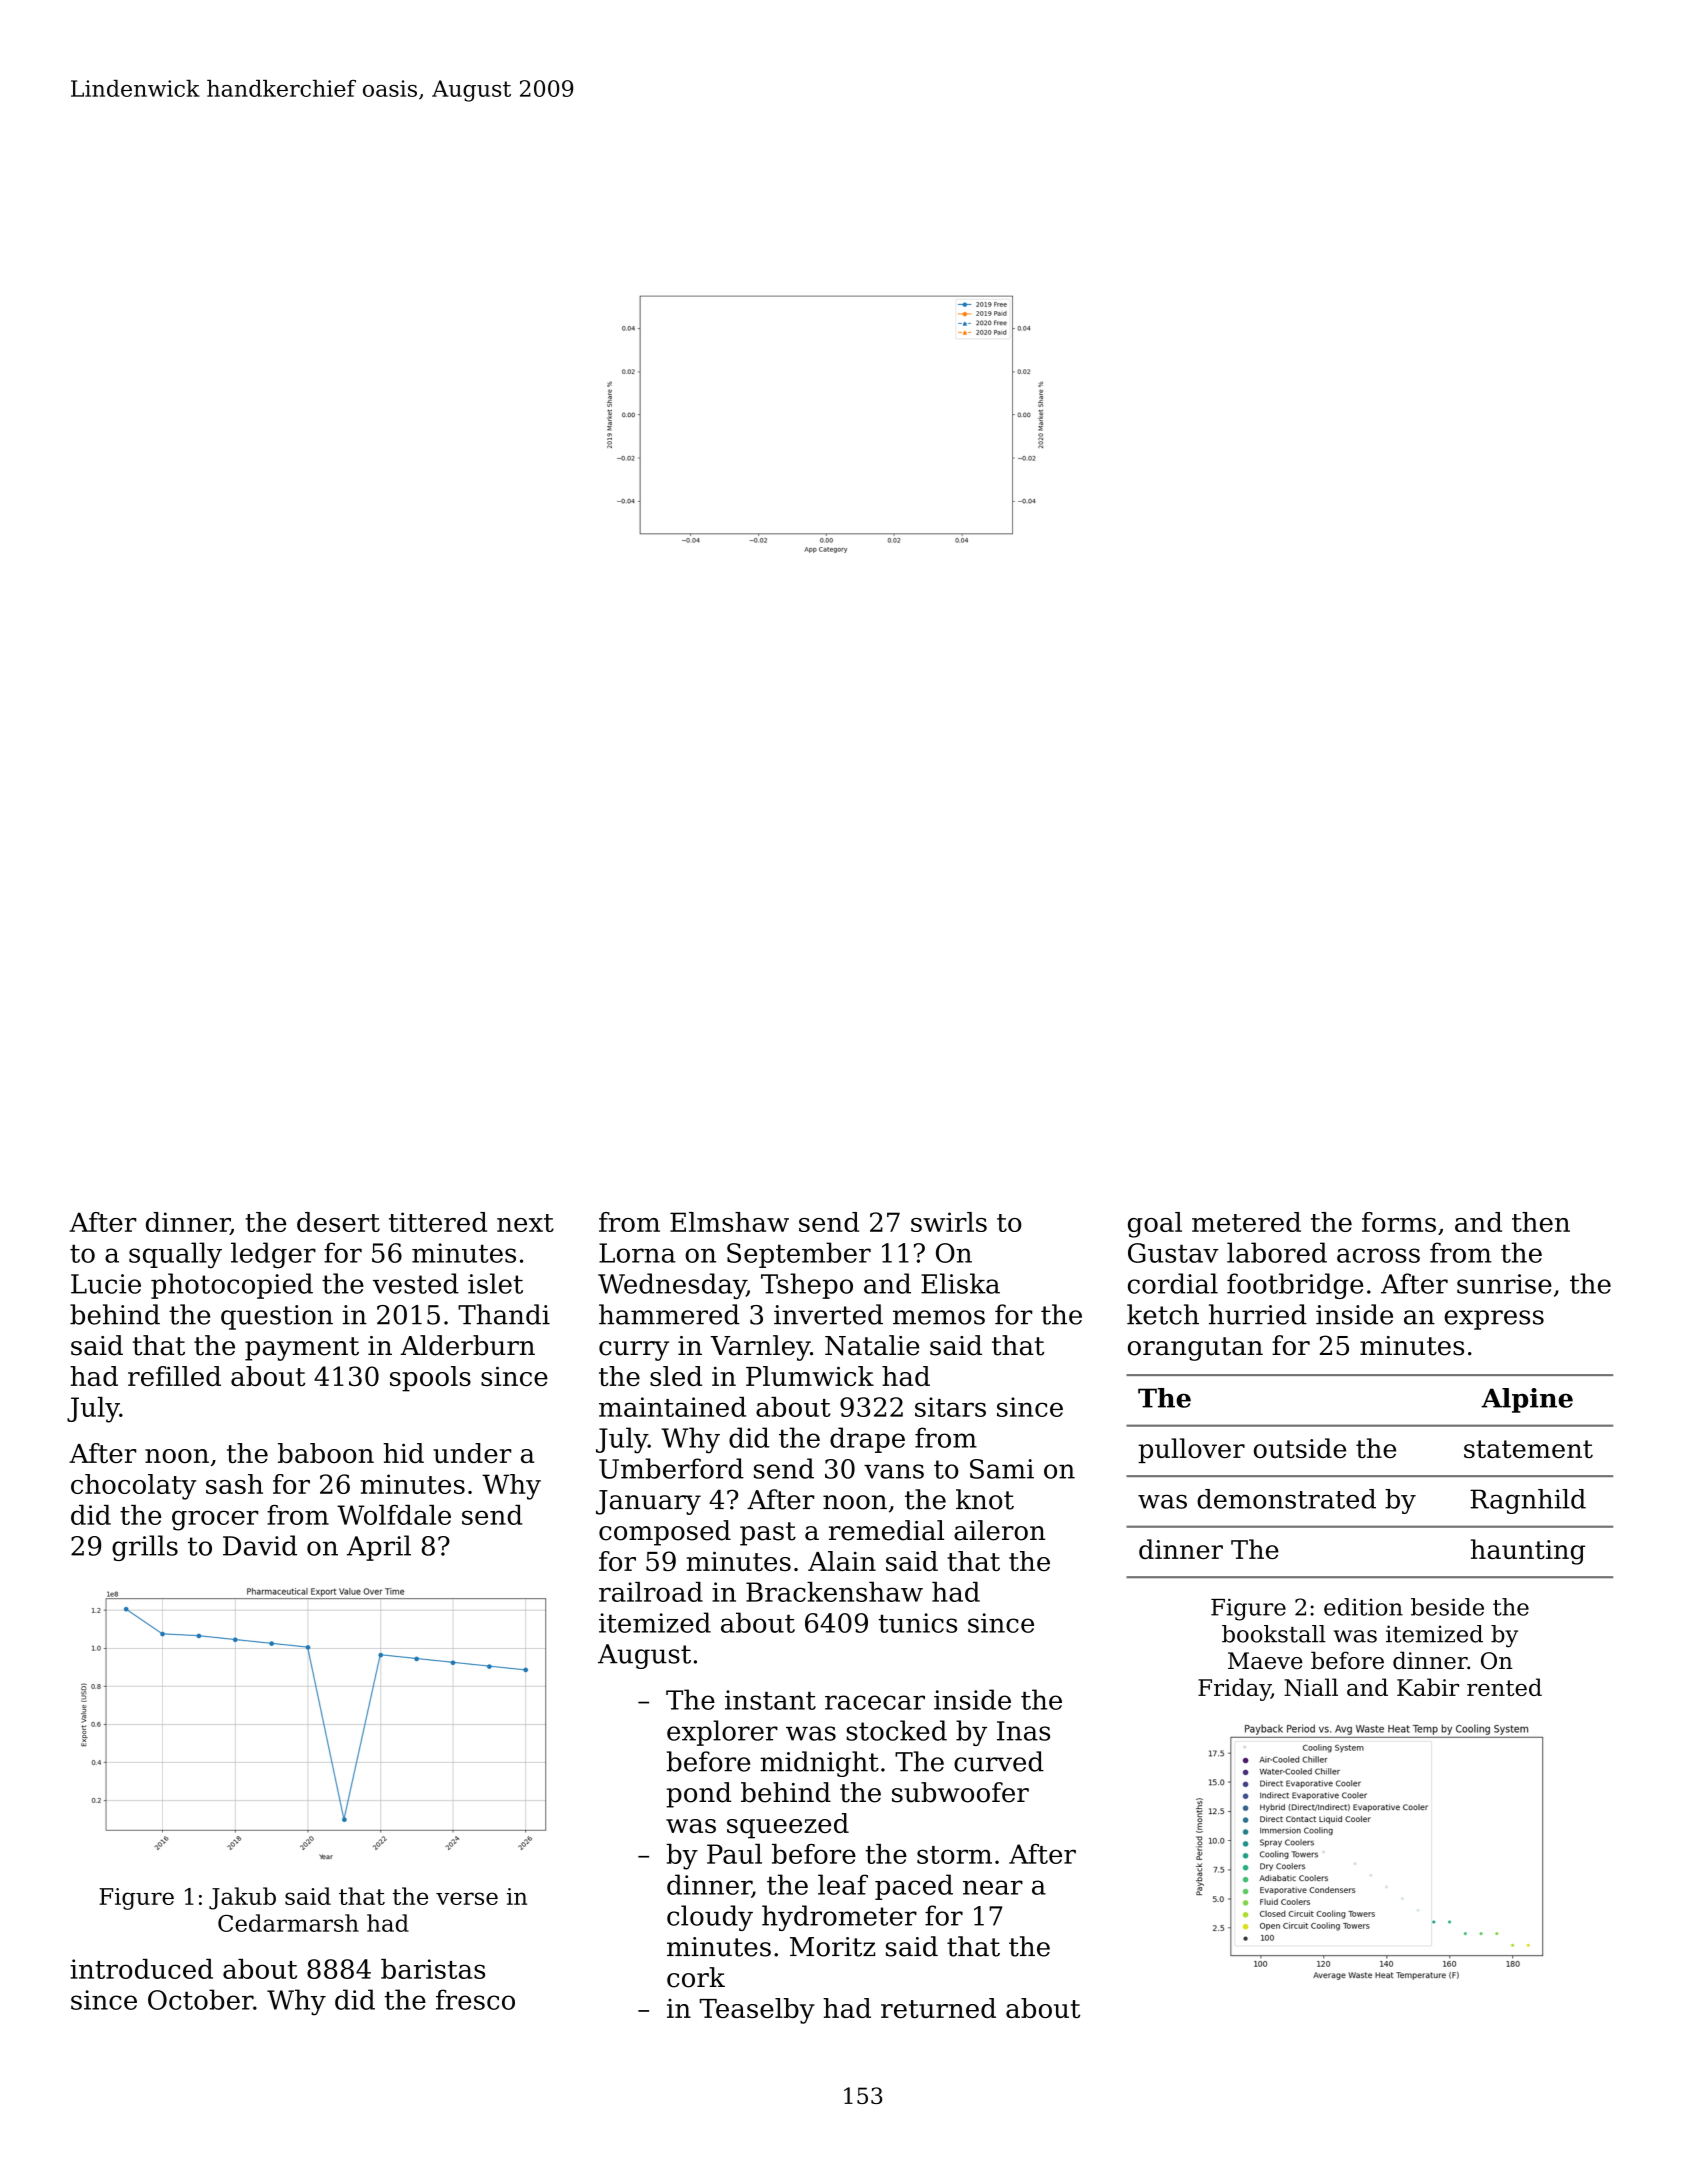 The width and height of the document is (1683, 2178). Describe the element at coordinates (1286, 1499) in the document. I see `demonstrated` at that location.
